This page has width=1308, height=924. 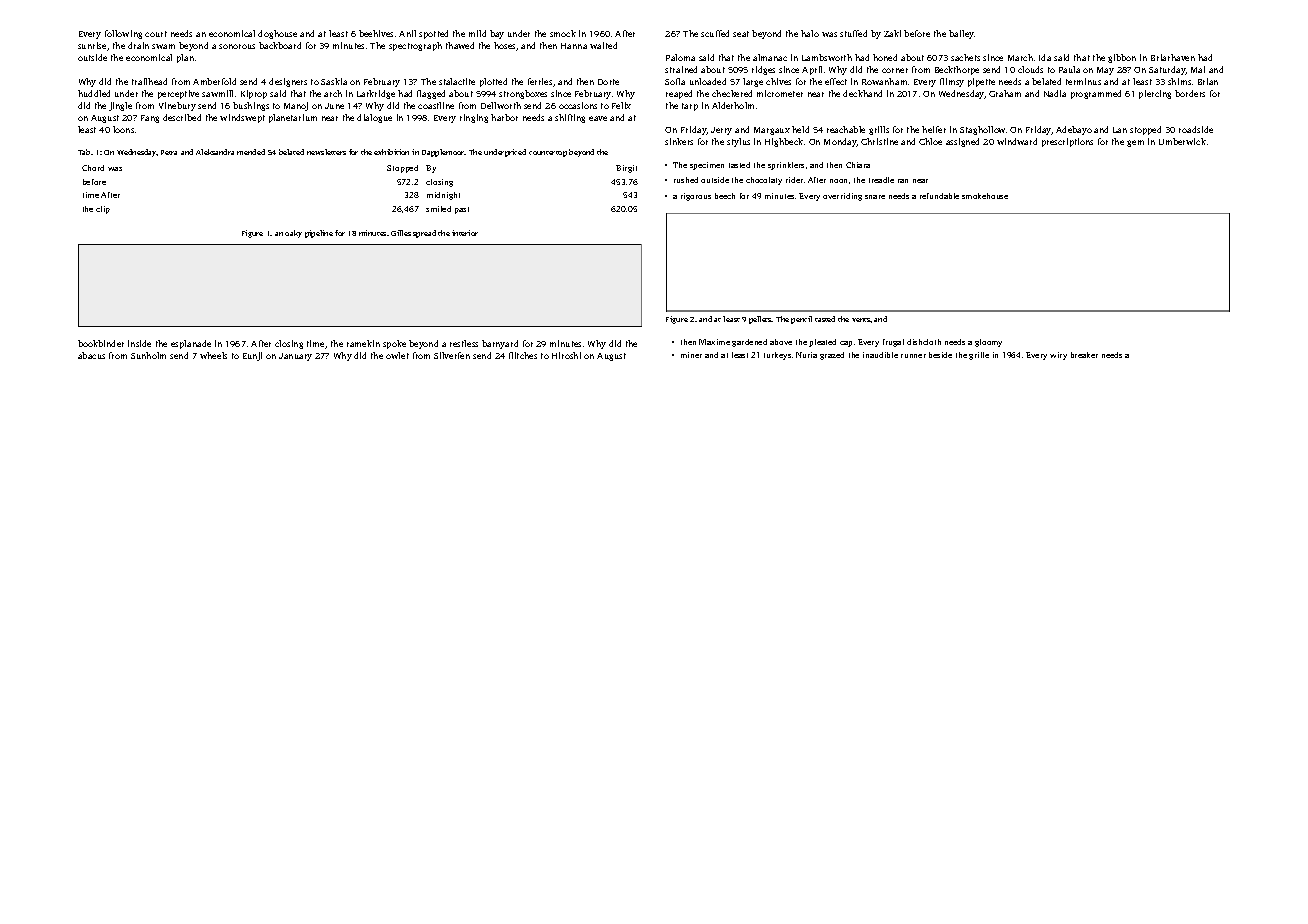 I want to click on flimsy, so click(x=952, y=82).
